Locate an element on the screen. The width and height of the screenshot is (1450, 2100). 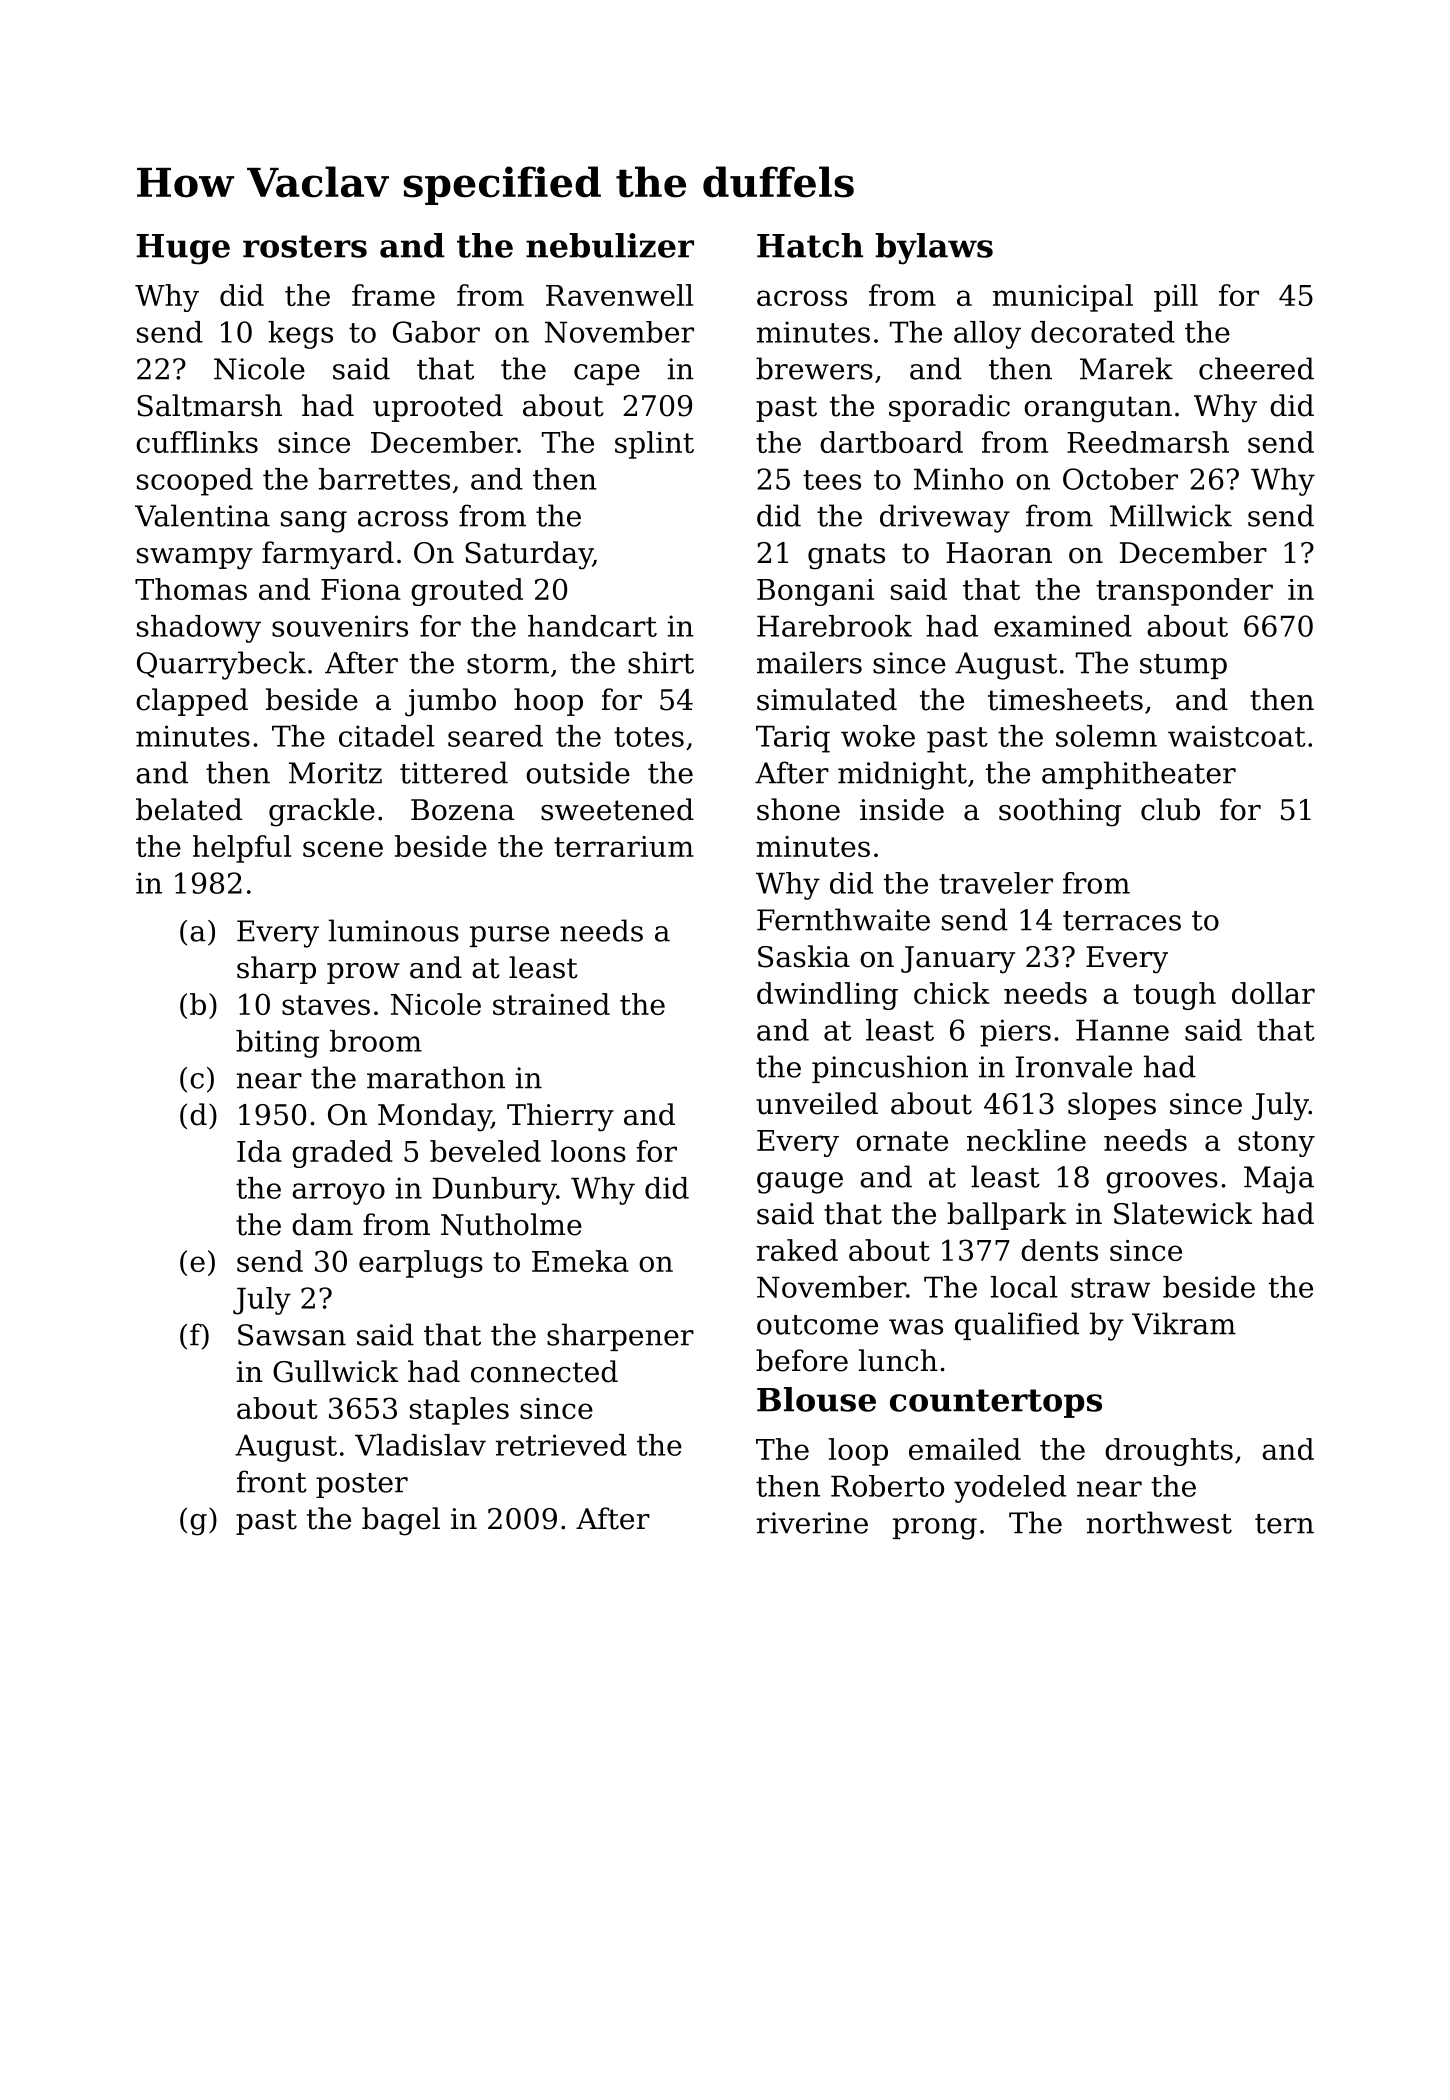
Saturday is located at coordinates (529, 555).
